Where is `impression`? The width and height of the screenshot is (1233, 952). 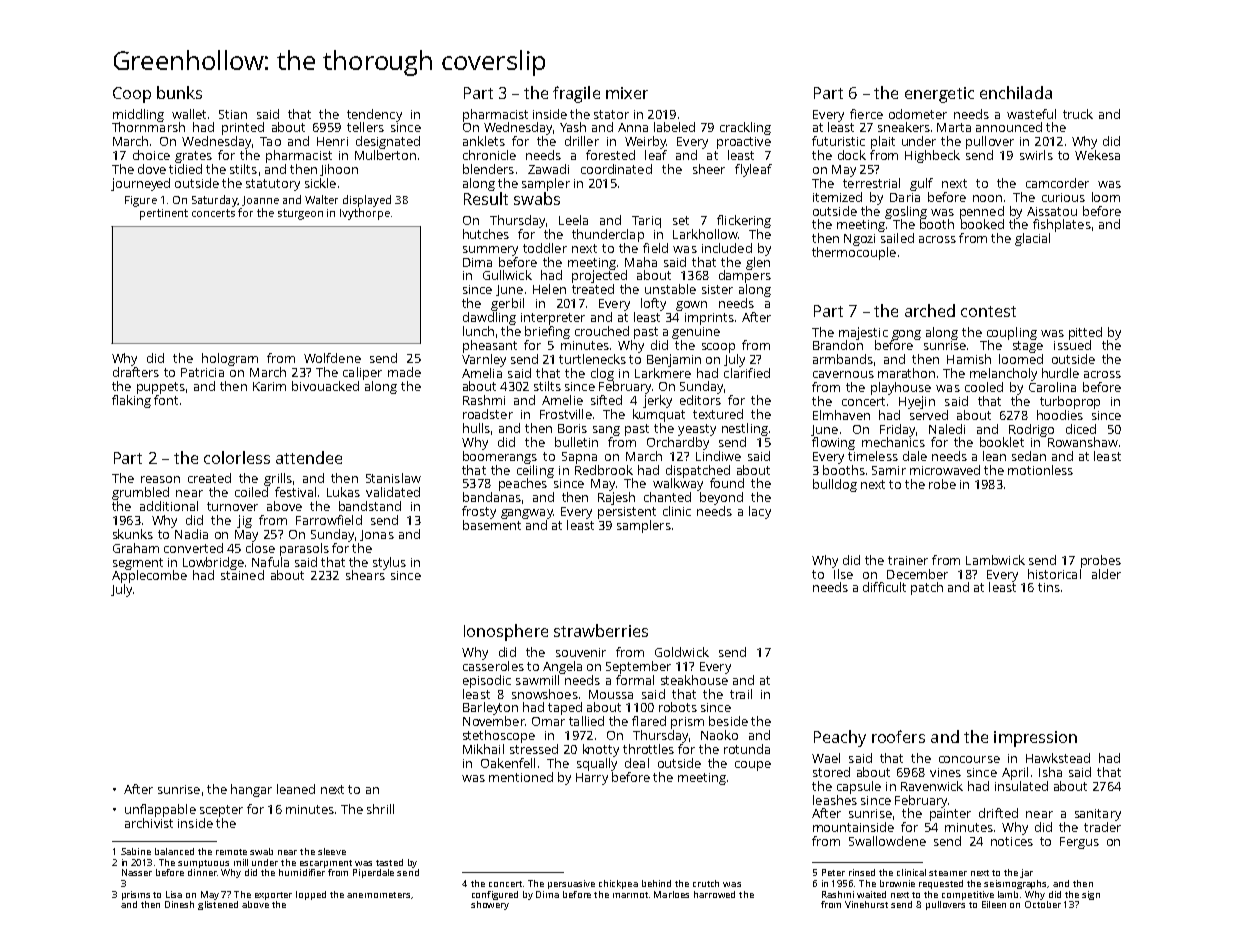 impression is located at coordinates (1035, 739).
